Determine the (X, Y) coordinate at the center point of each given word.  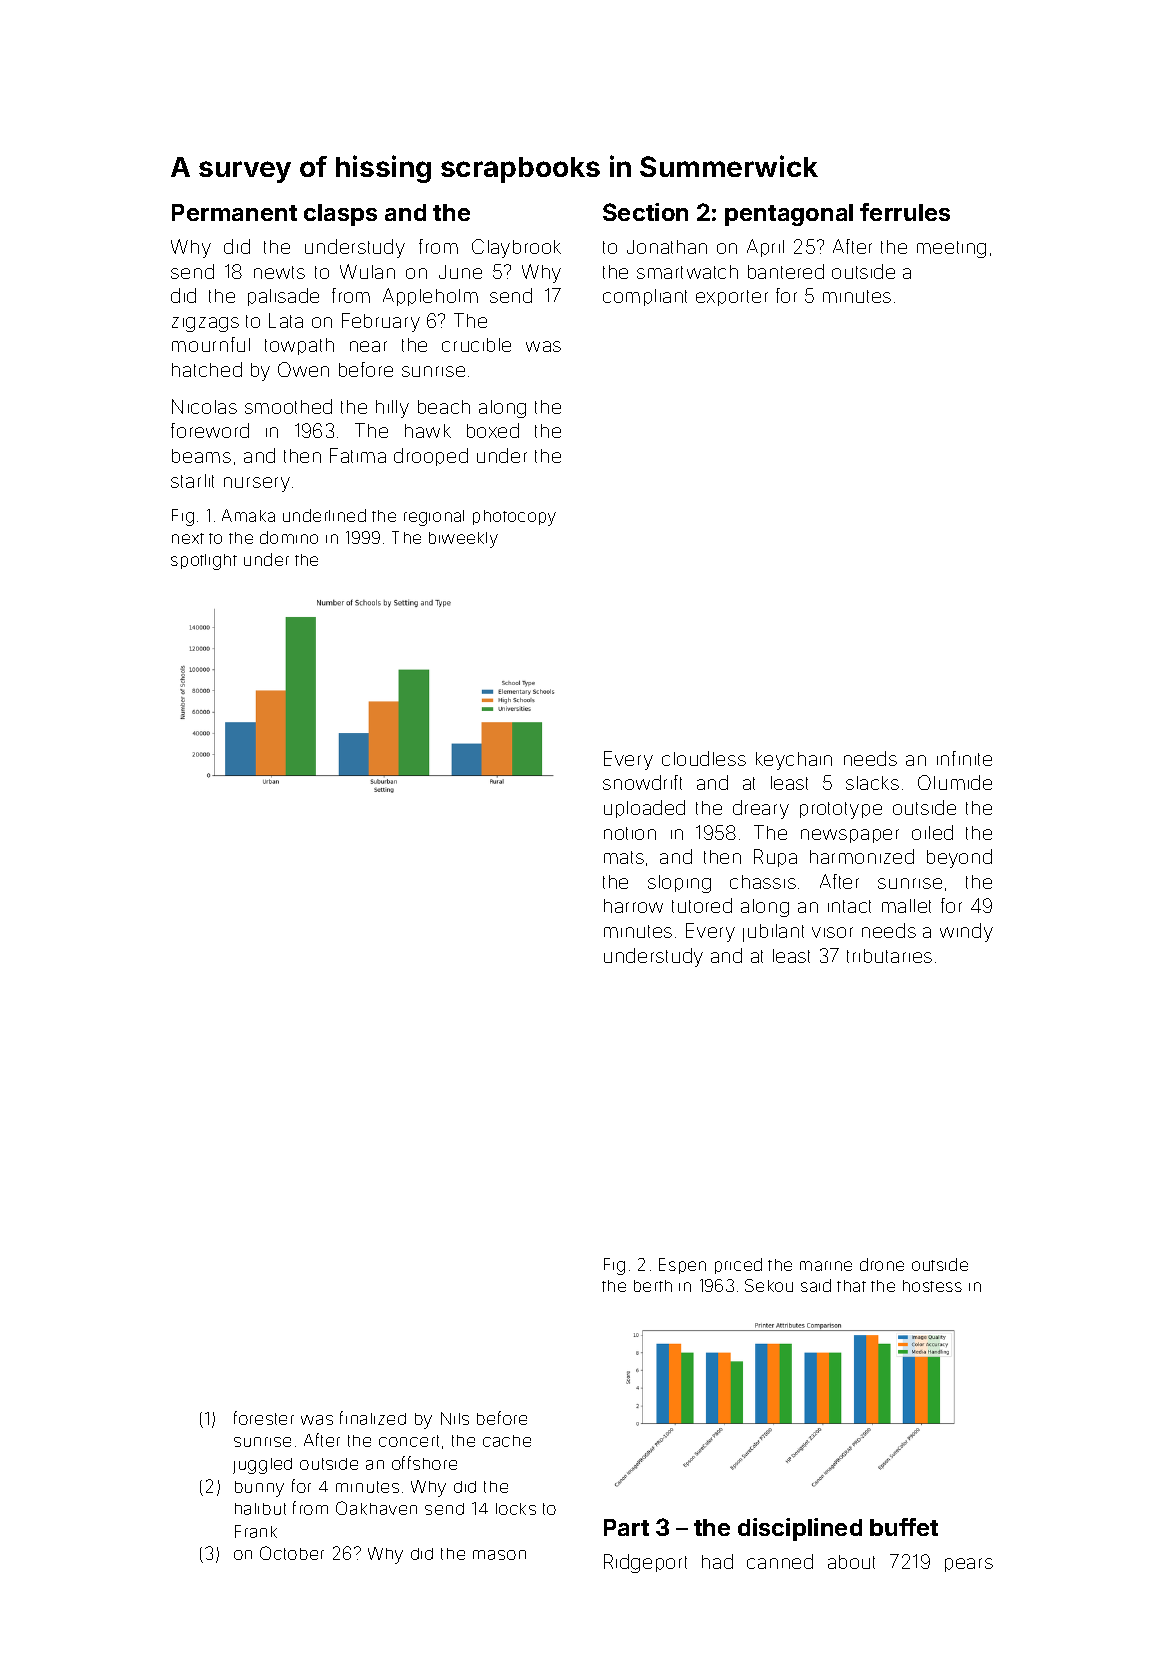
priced (738, 1266)
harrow (633, 906)
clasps (340, 215)
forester (264, 1418)
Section (645, 212)
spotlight (204, 562)
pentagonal (789, 215)
